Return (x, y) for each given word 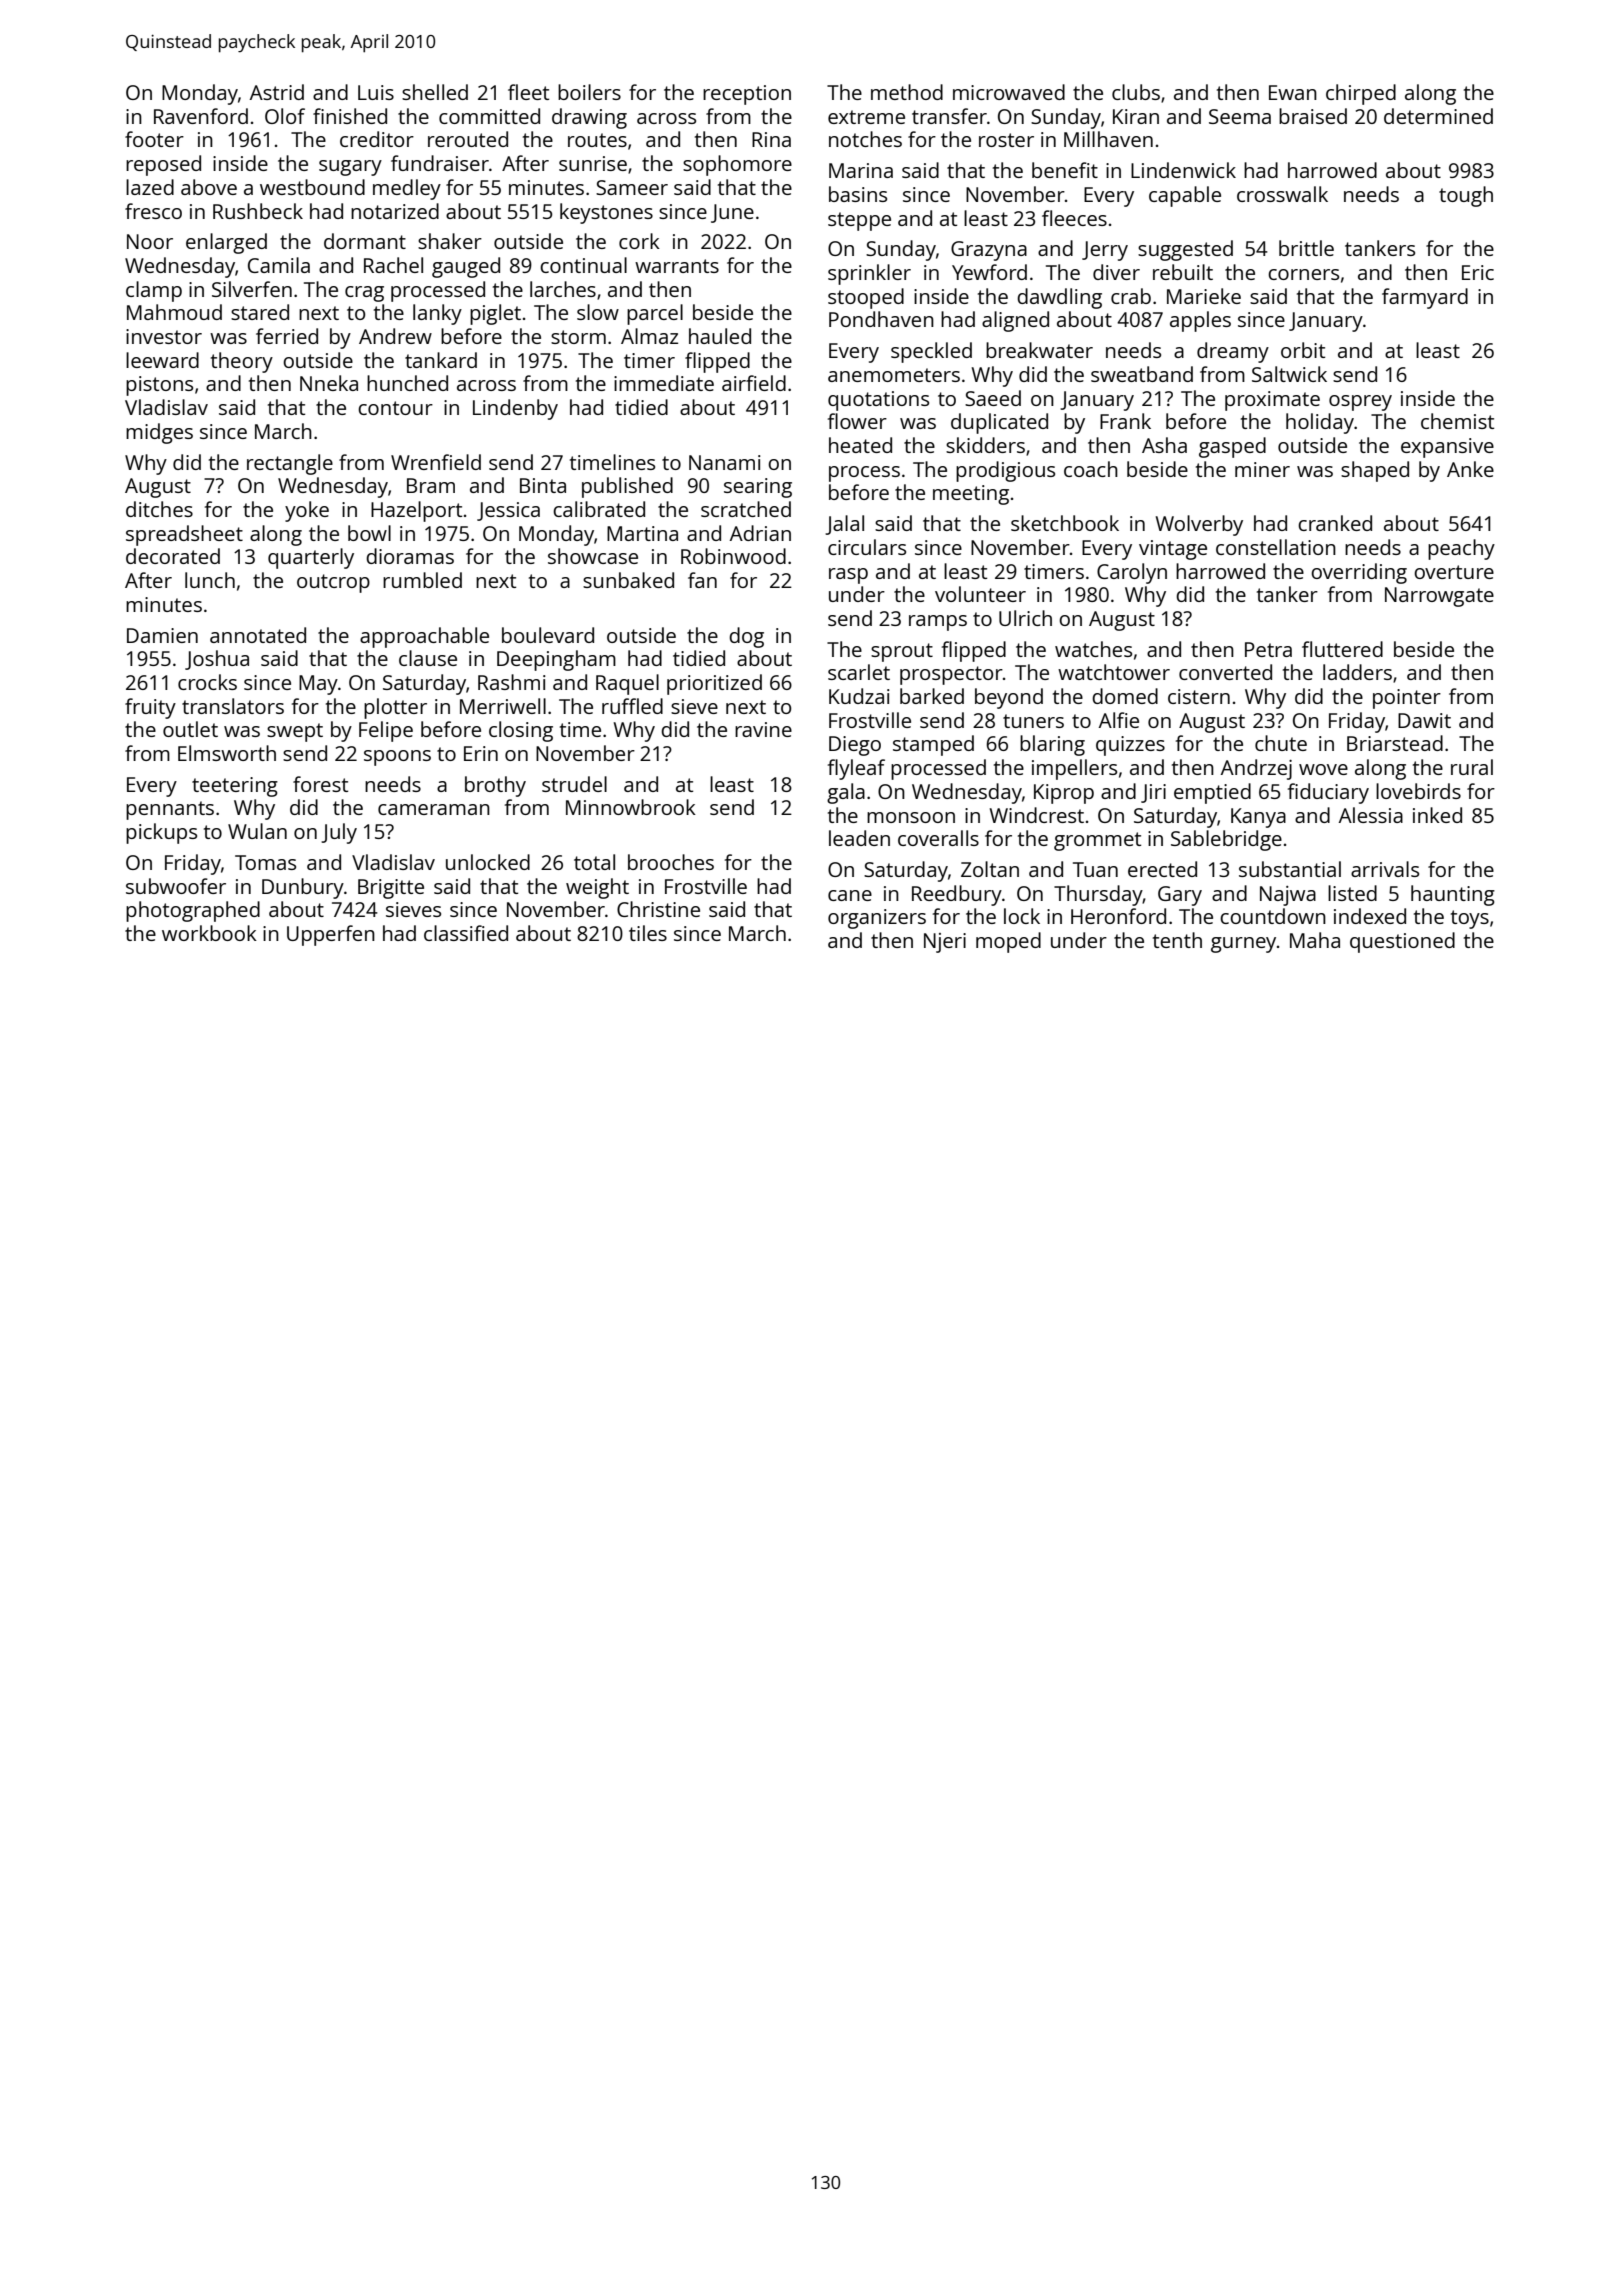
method (907, 92)
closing (521, 731)
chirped (1361, 94)
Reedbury (957, 895)
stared (260, 312)
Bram (431, 485)
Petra (1268, 649)
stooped (866, 298)
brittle (1306, 248)
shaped (1375, 471)
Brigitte (391, 889)
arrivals (1385, 869)
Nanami (725, 462)
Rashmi (512, 682)
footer (154, 139)
